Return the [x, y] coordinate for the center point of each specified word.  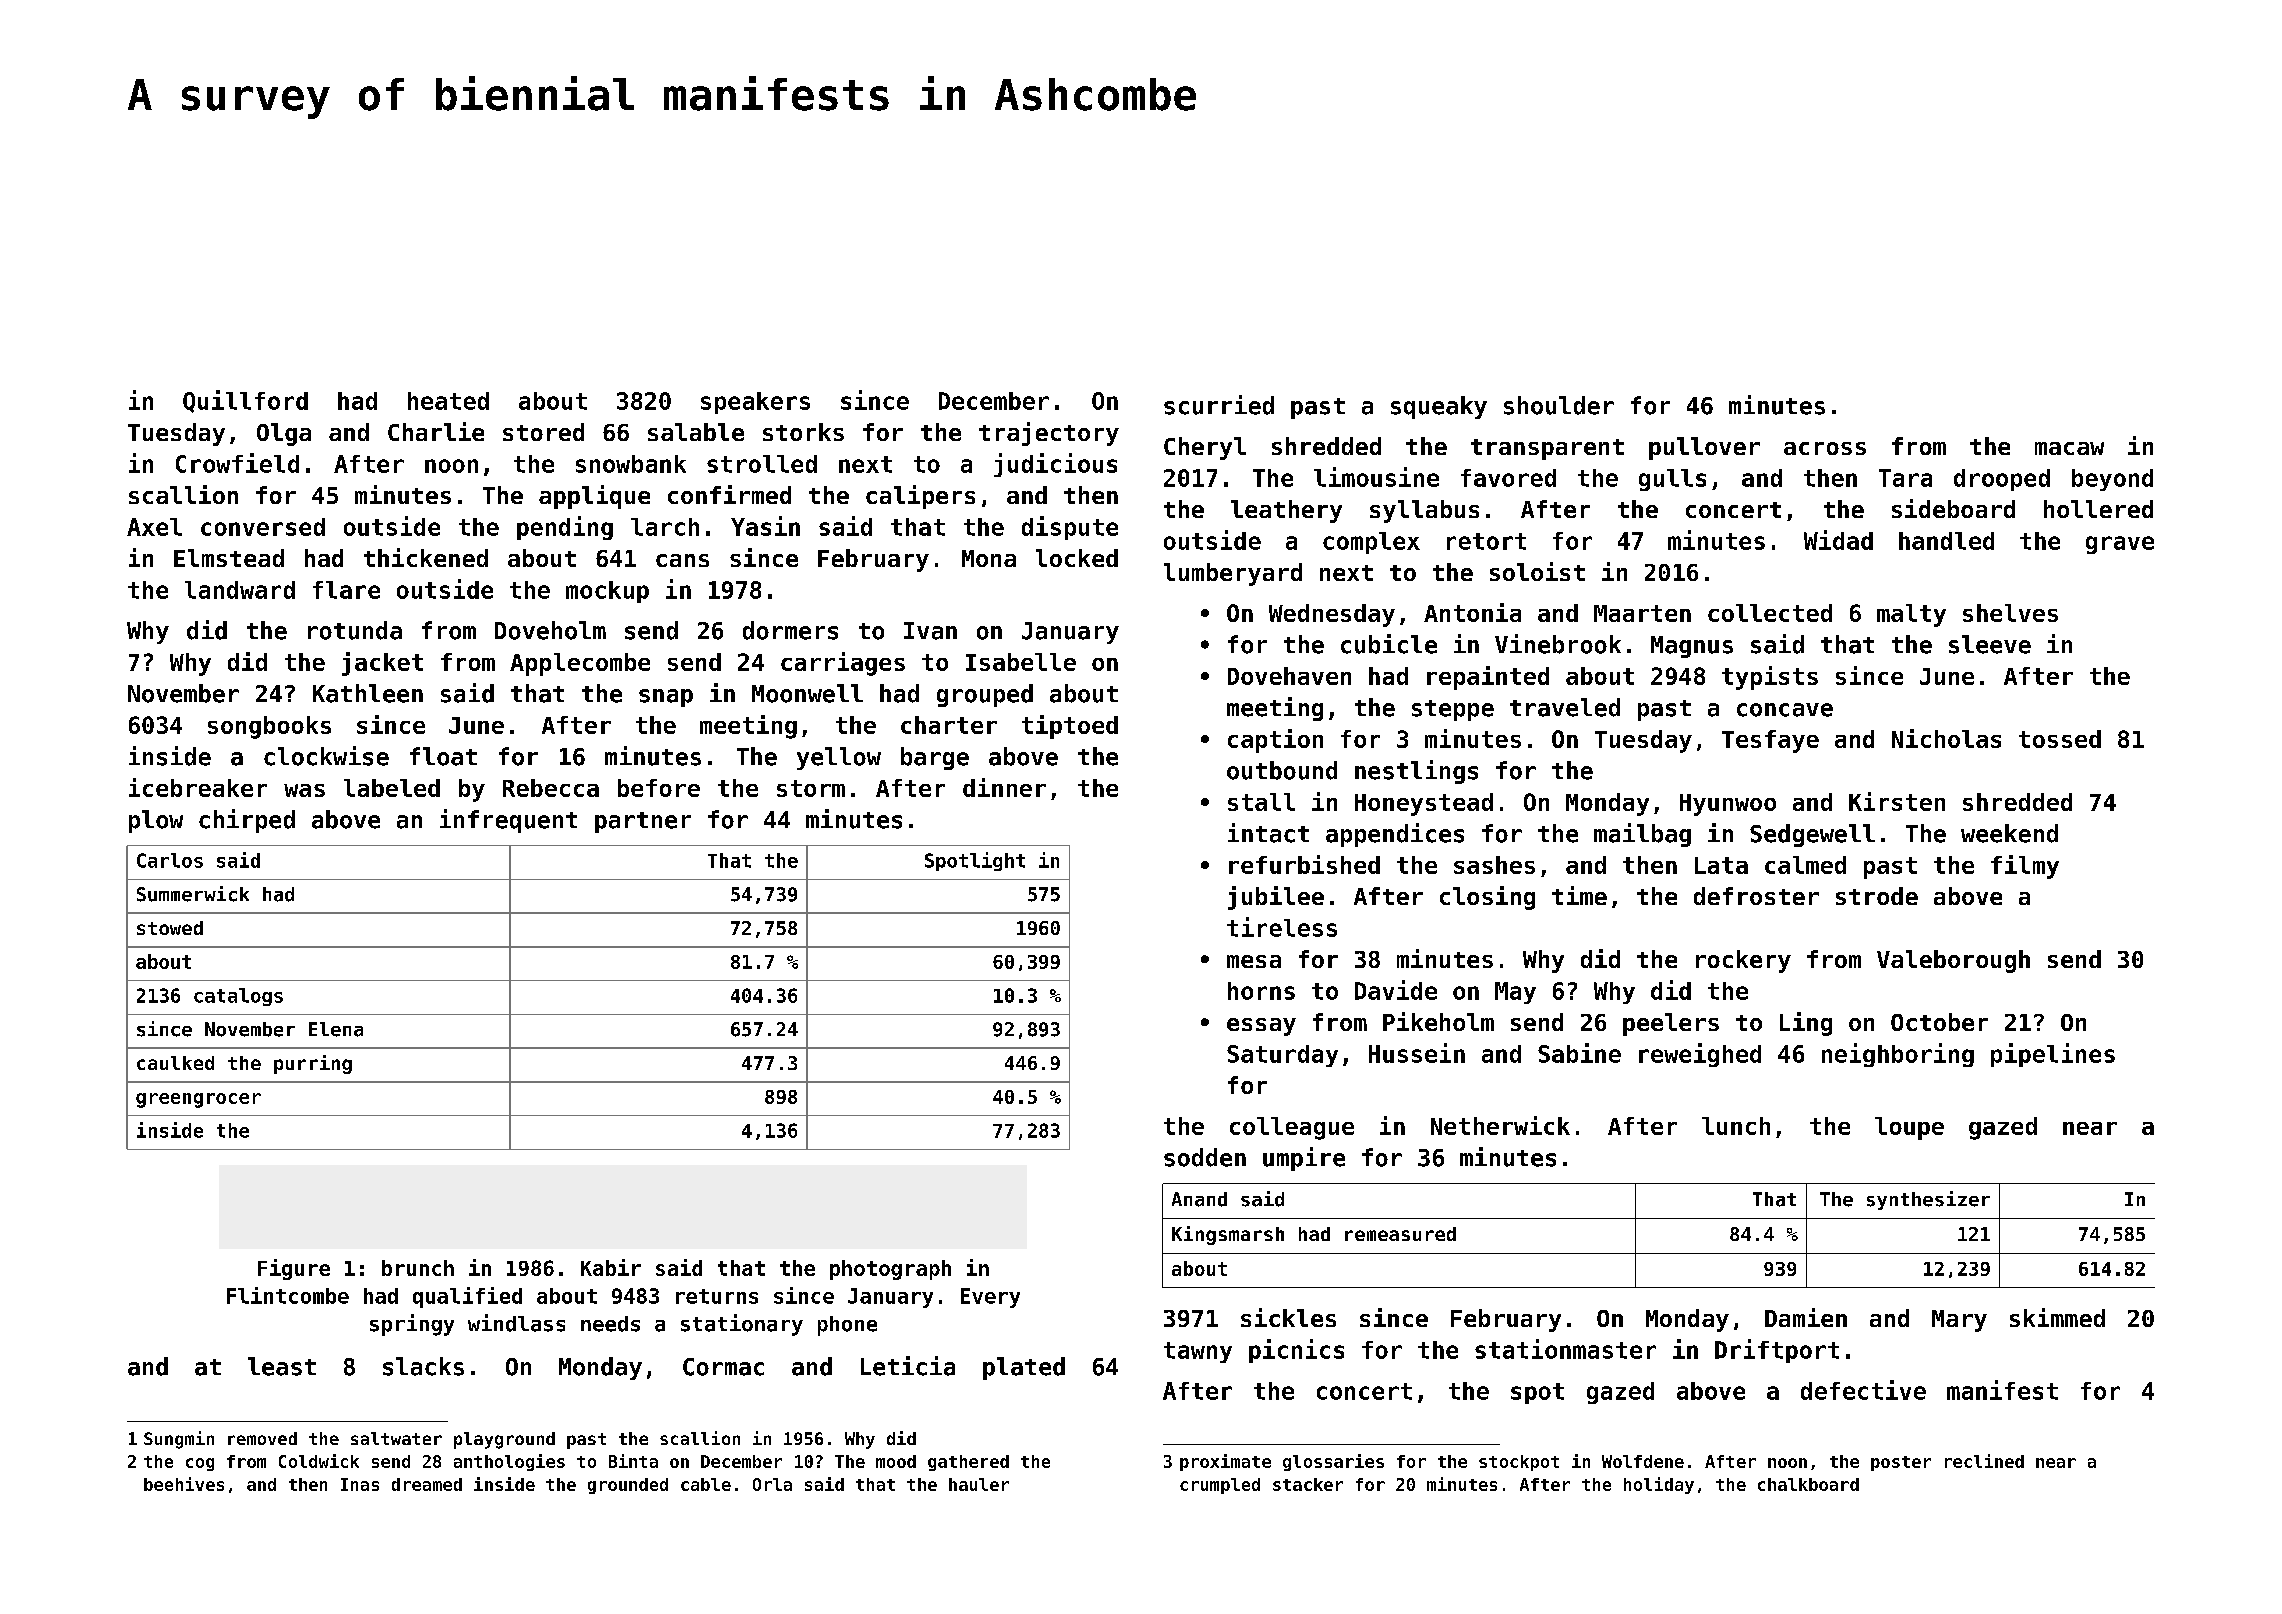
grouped [985, 695]
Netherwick [1500, 1125]
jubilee [1276, 898]
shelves [2010, 613]
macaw [2069, 448]
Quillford [245, 401]
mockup [607, 592]
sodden [1205, 1157]
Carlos [170, 860]
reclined [1984, 1461]
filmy [2025, 867]
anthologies [509, 1462]
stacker [1308, 1484]
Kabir [611, 1267]
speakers [755, 403]
